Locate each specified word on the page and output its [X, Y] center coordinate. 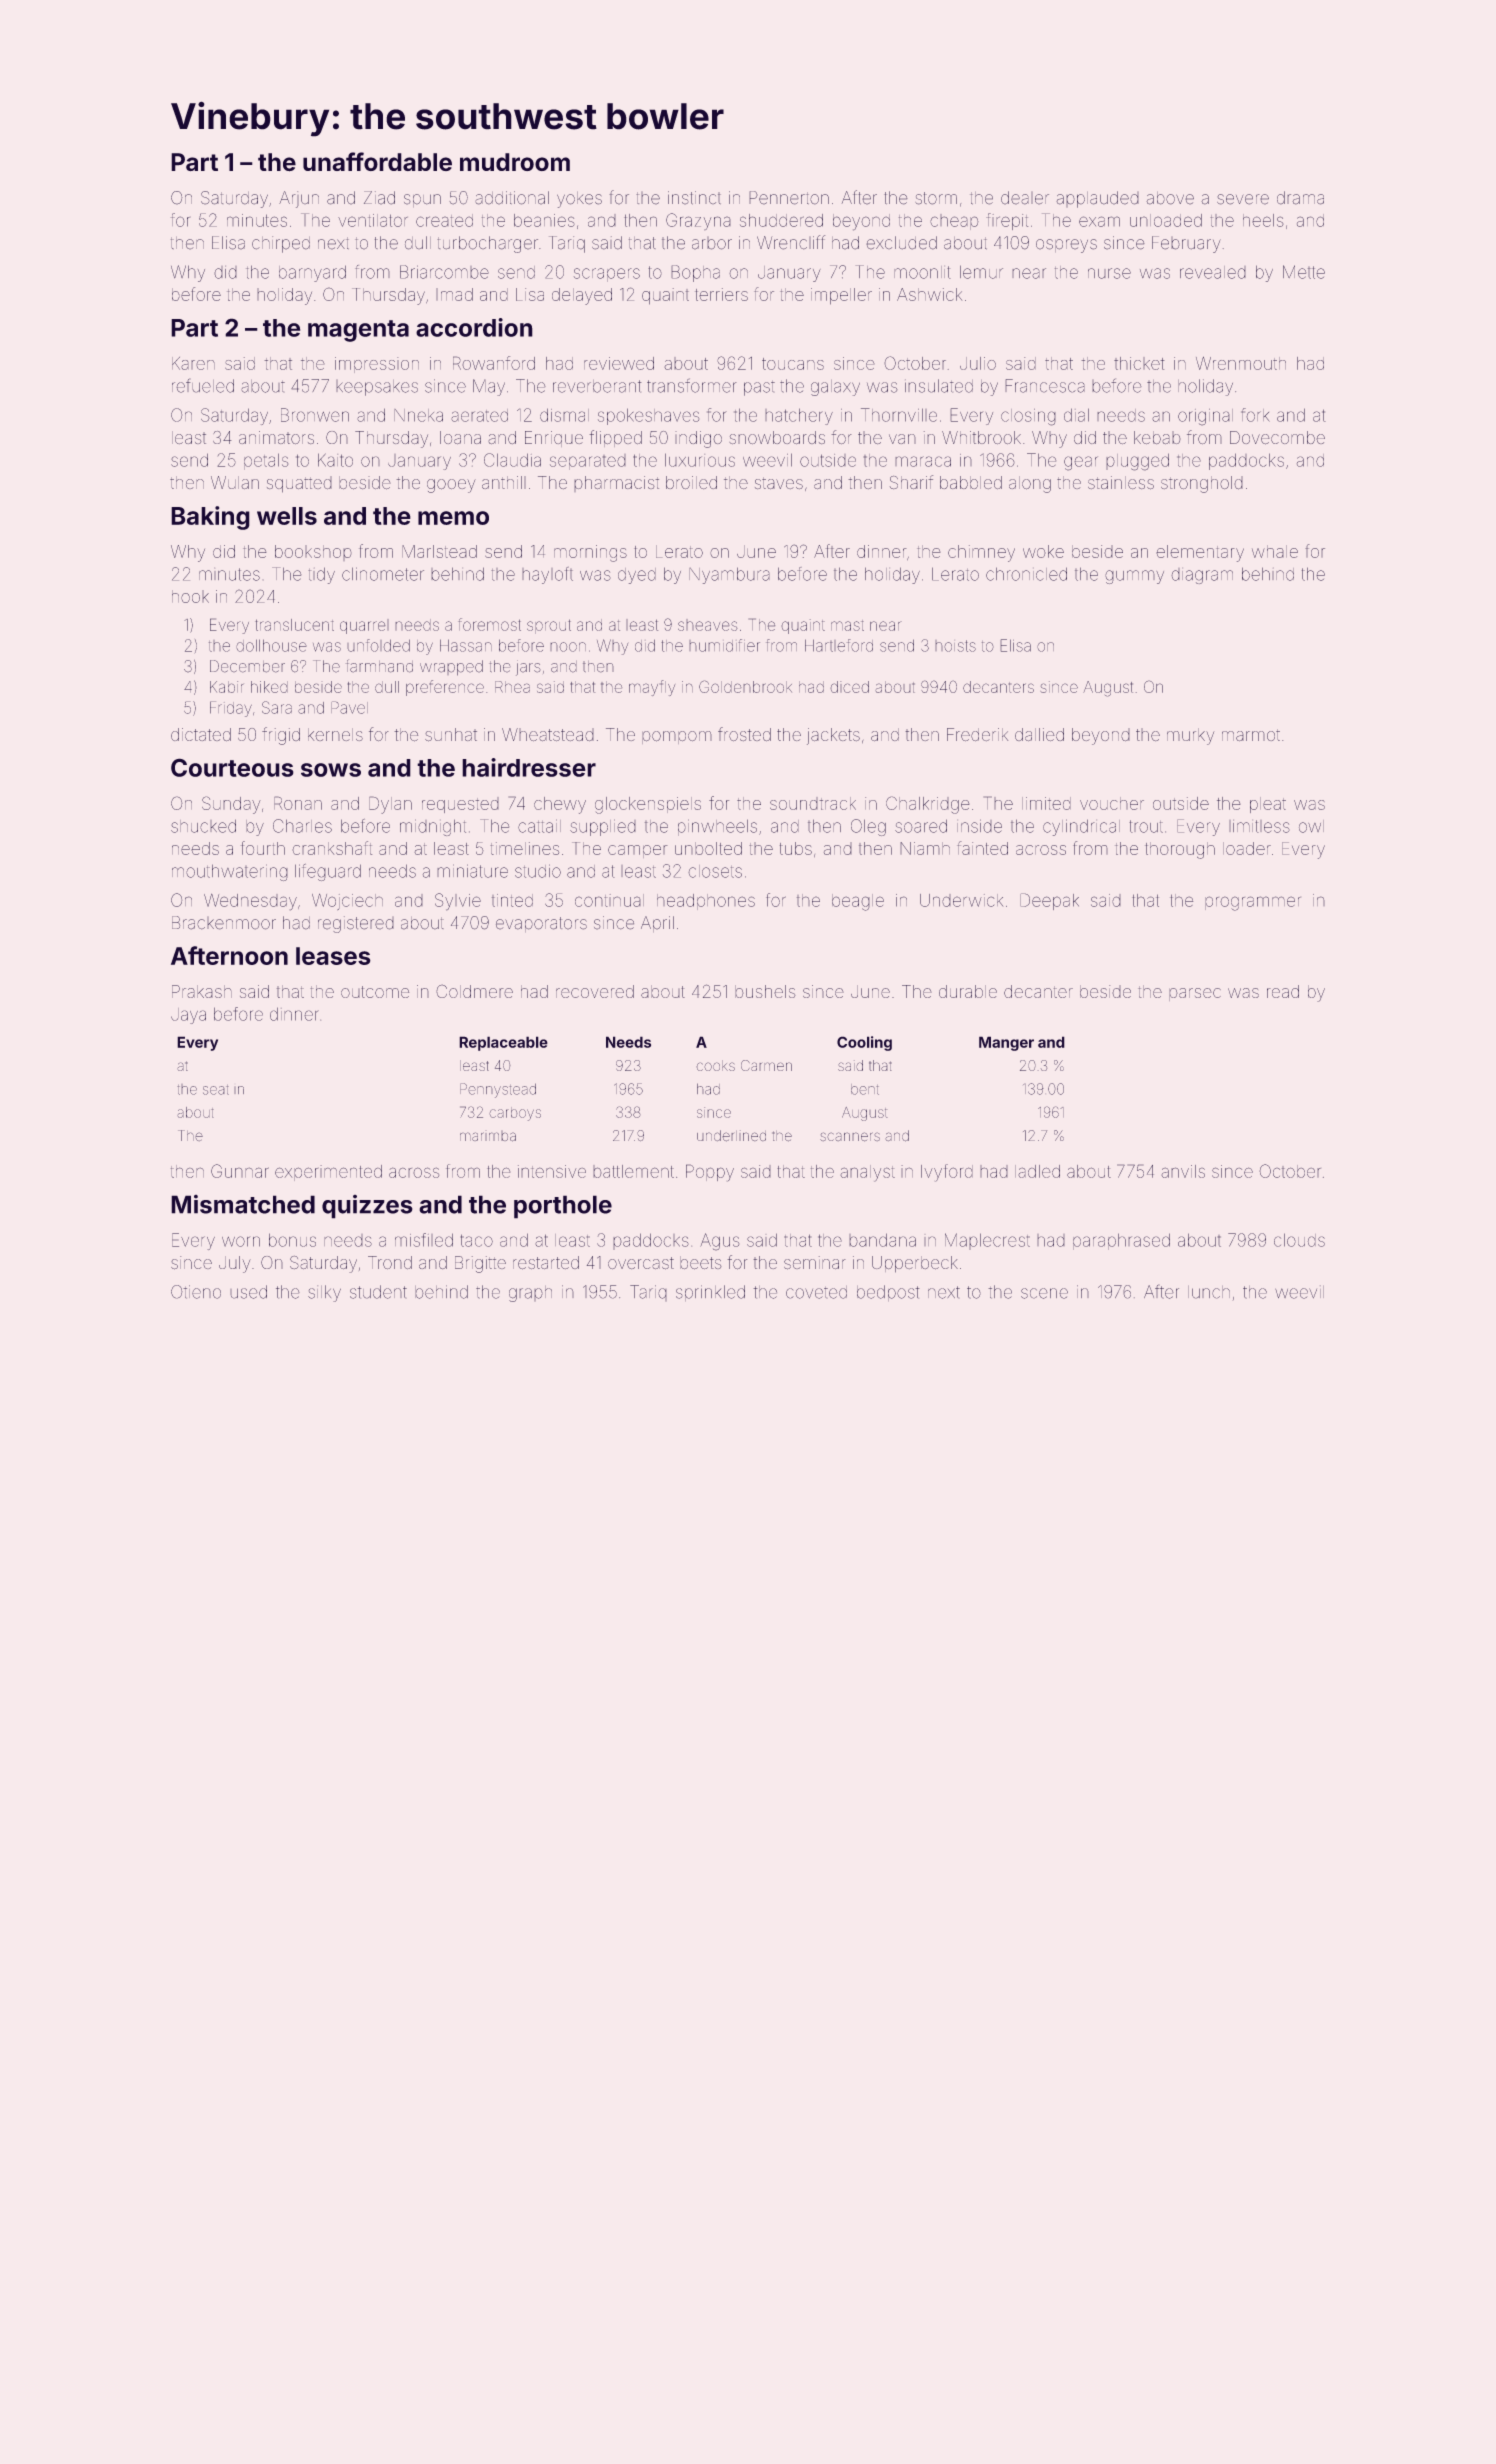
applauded [1097, 199]
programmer [1253, 903]
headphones [706, 902]
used [248, 1292]
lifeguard [328, 872]
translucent [294, 625]
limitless [1259, 826]
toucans [793, 364]
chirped [281, 244]
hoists [955, 646]
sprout [549, 626]
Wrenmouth [1241, 363]
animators [276, 437]
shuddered [781, 220]
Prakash [202, 991]
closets [715, 871]
